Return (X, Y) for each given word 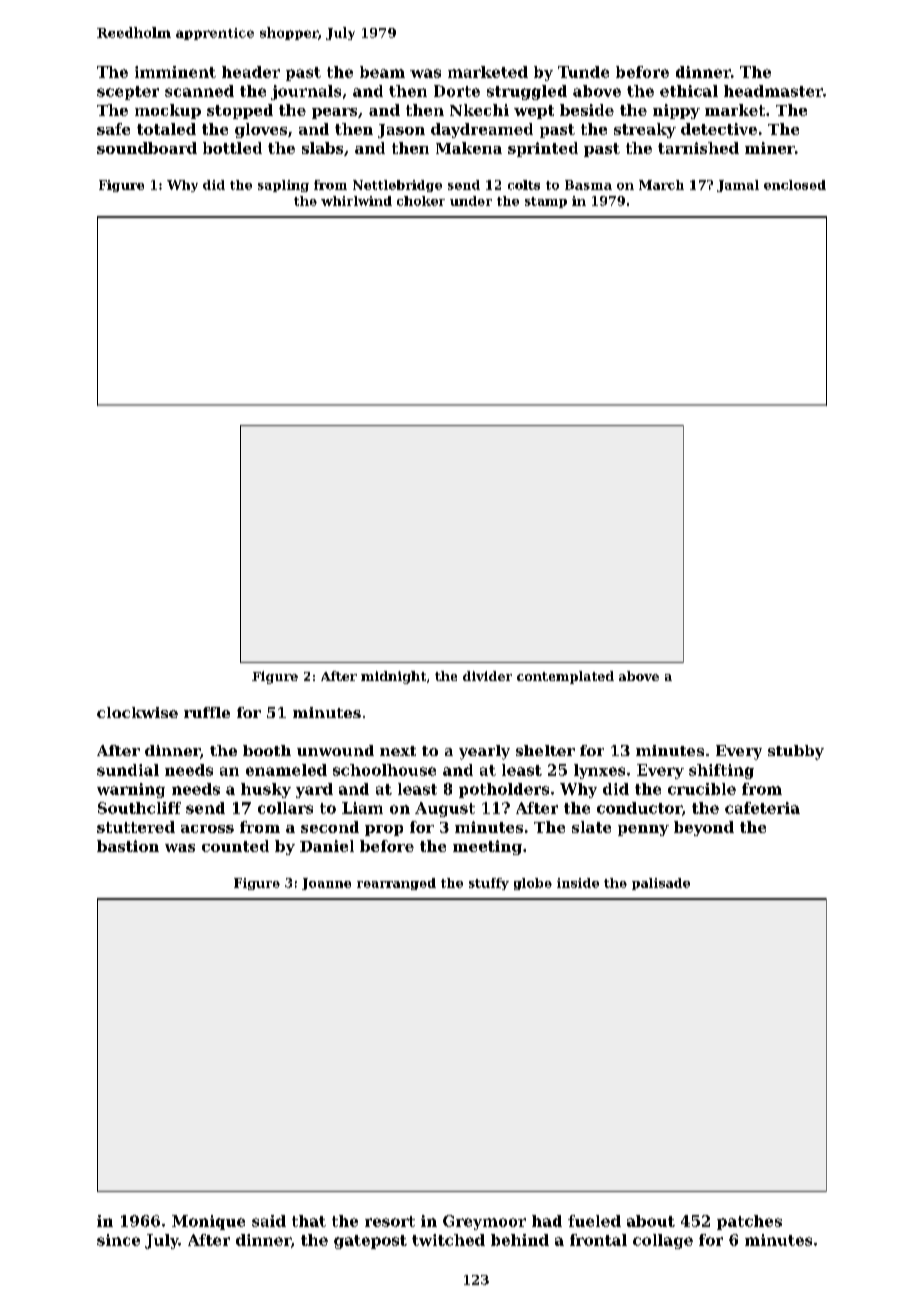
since (118, 1240)
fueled (594, 1221)
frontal (598, 1240)
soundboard (147, 148)
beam (382, 72)
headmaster (773, 91)
